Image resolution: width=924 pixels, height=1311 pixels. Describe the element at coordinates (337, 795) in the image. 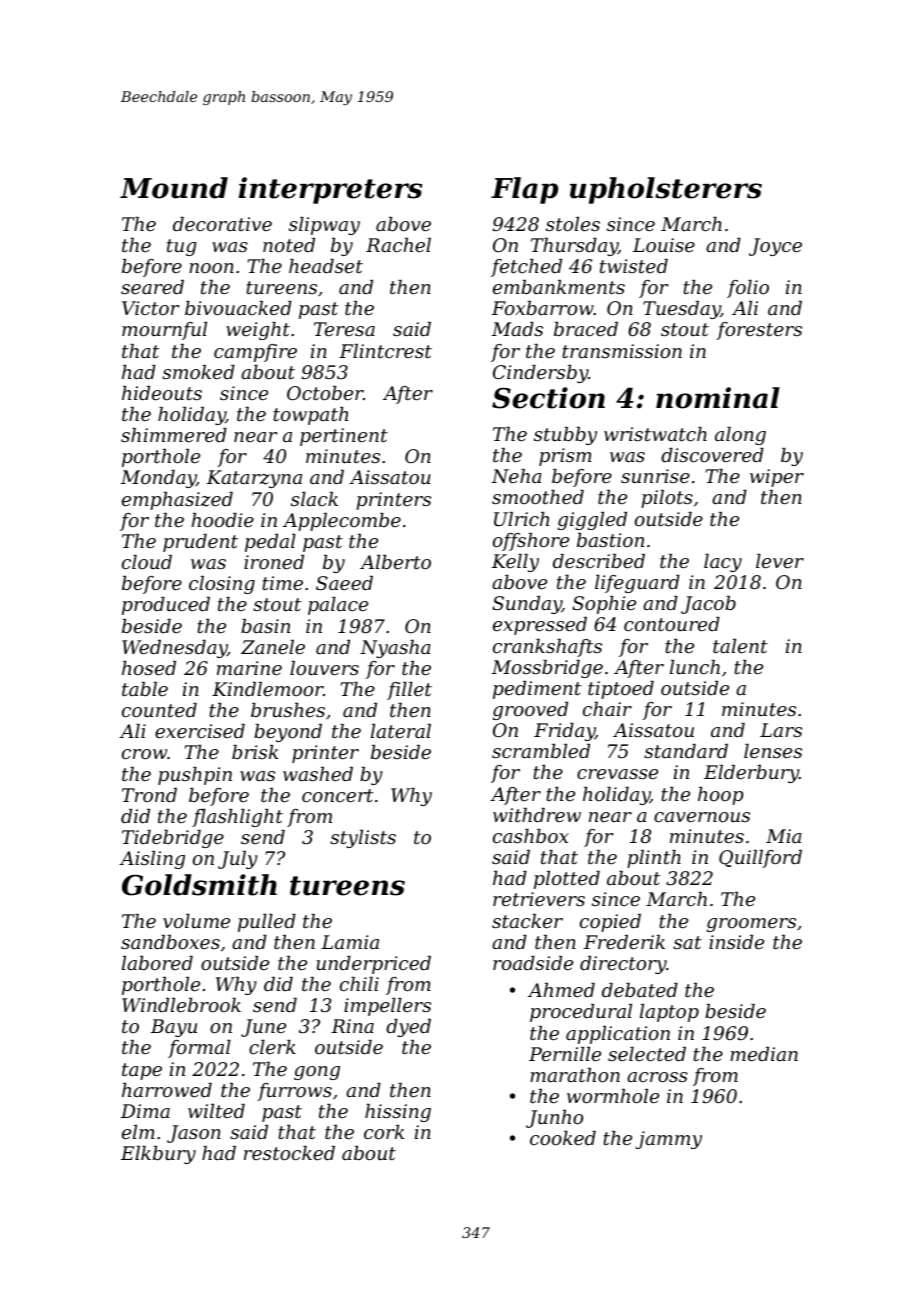

I see `concert` at that location.
